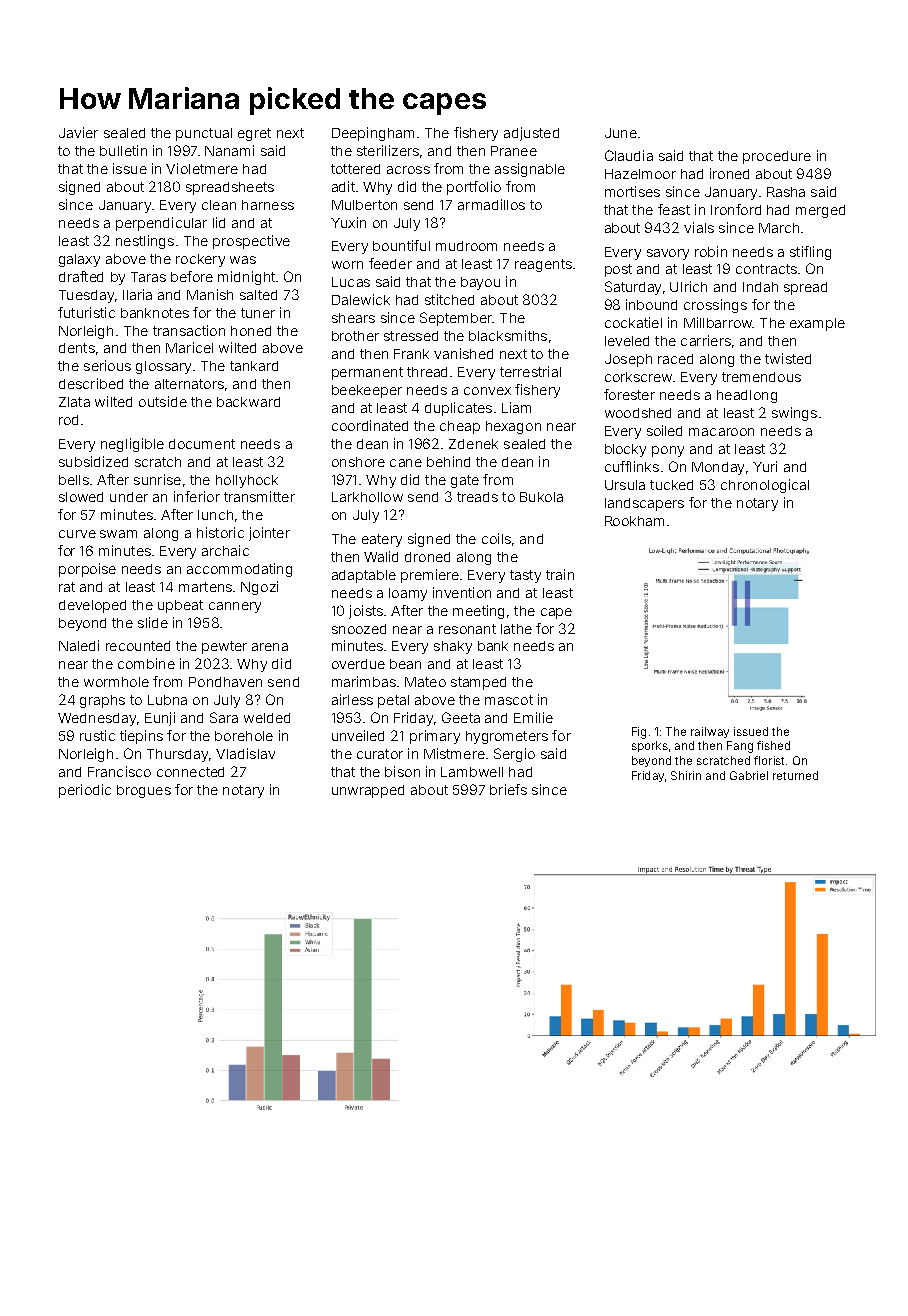  I want to click on adjusted, so click(531, 134).
